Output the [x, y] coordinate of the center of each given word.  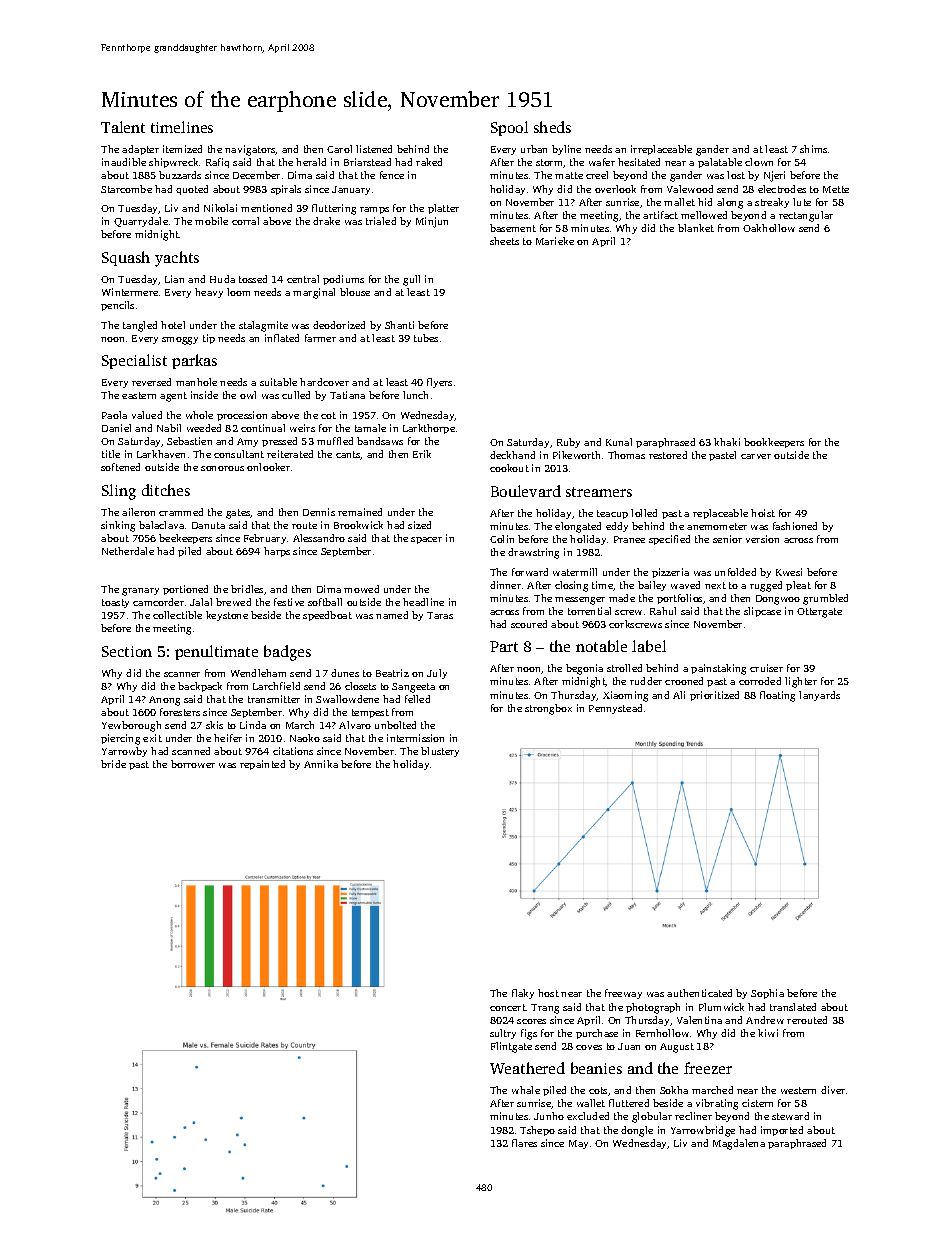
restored [668, 455]
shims [813, 149]
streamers [599, 492]
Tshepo [537, 1131]
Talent [123, 127]
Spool [509, 128]
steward [790, 1116]
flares [524, 1143]
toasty [115, 603]
